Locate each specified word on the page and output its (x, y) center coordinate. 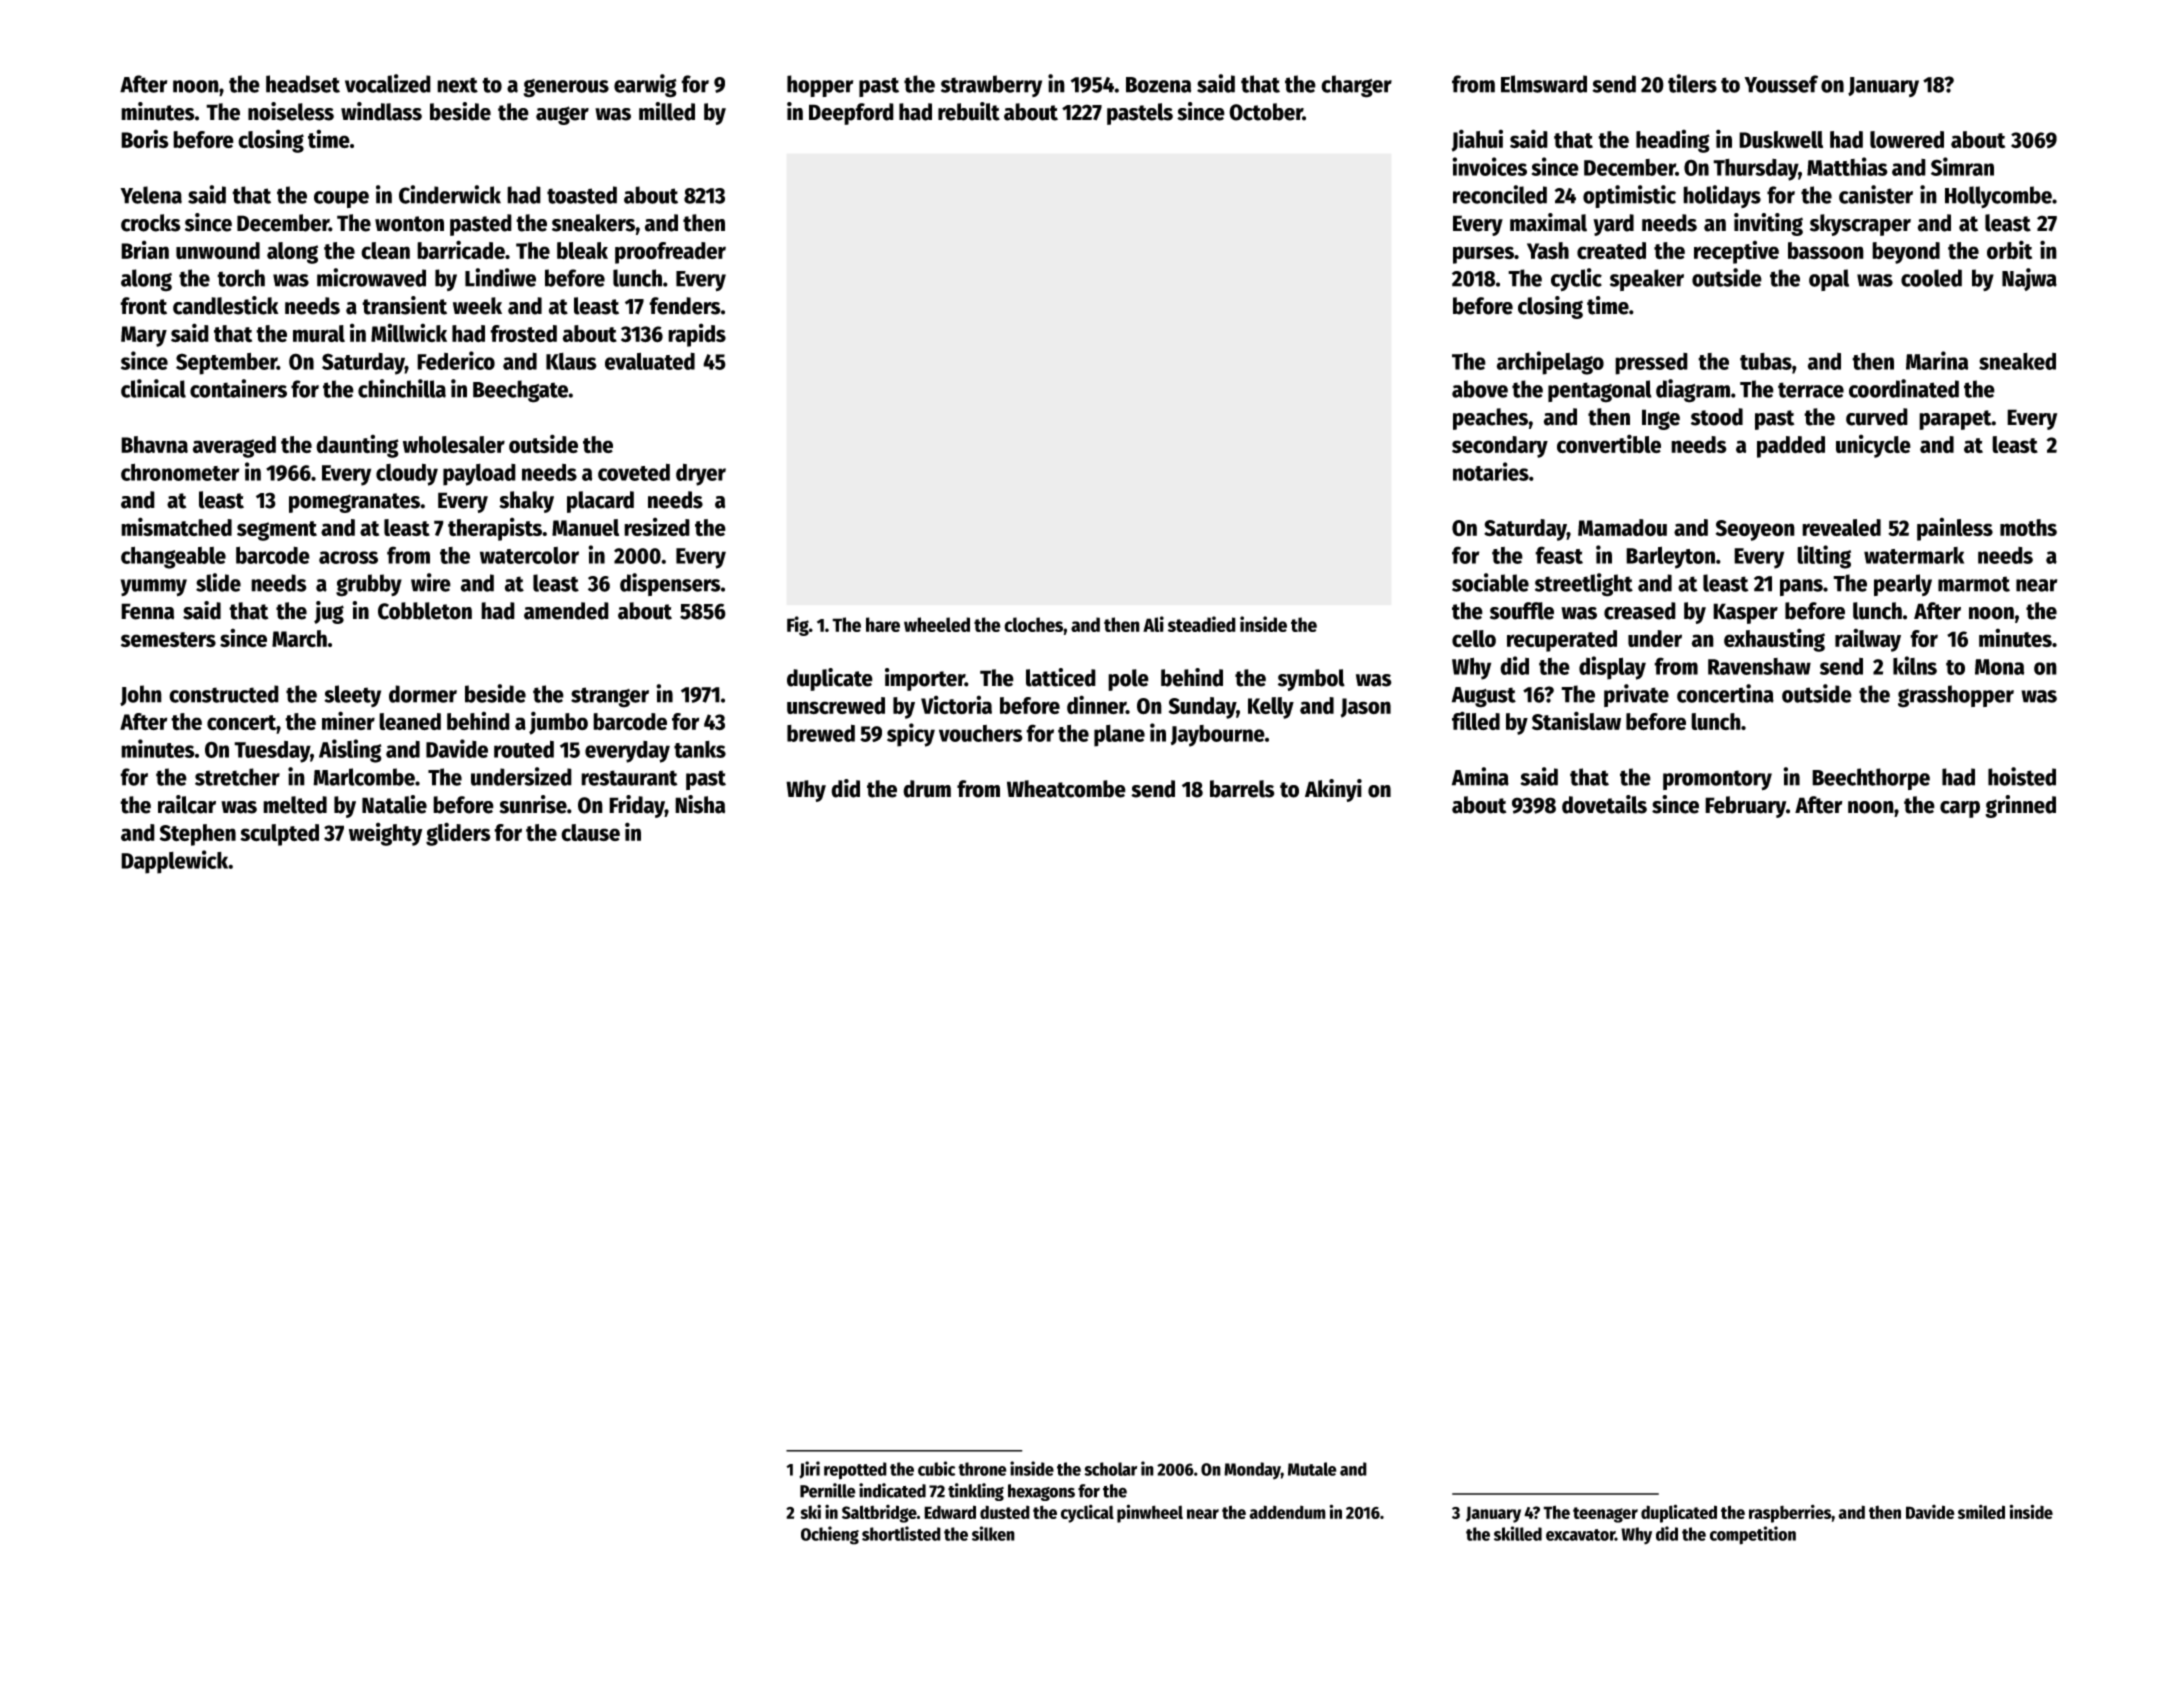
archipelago (1550, 363)
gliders (458, 834)
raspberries (1790, 1513)
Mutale (1312, 1469)
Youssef (1781, 84)
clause (590, 833)
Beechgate (521, 391)
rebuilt (969, 111)
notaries (1491, 471)
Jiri (809, 1470)
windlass (381, 111)
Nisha (700, 804)
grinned (2020, 806)
